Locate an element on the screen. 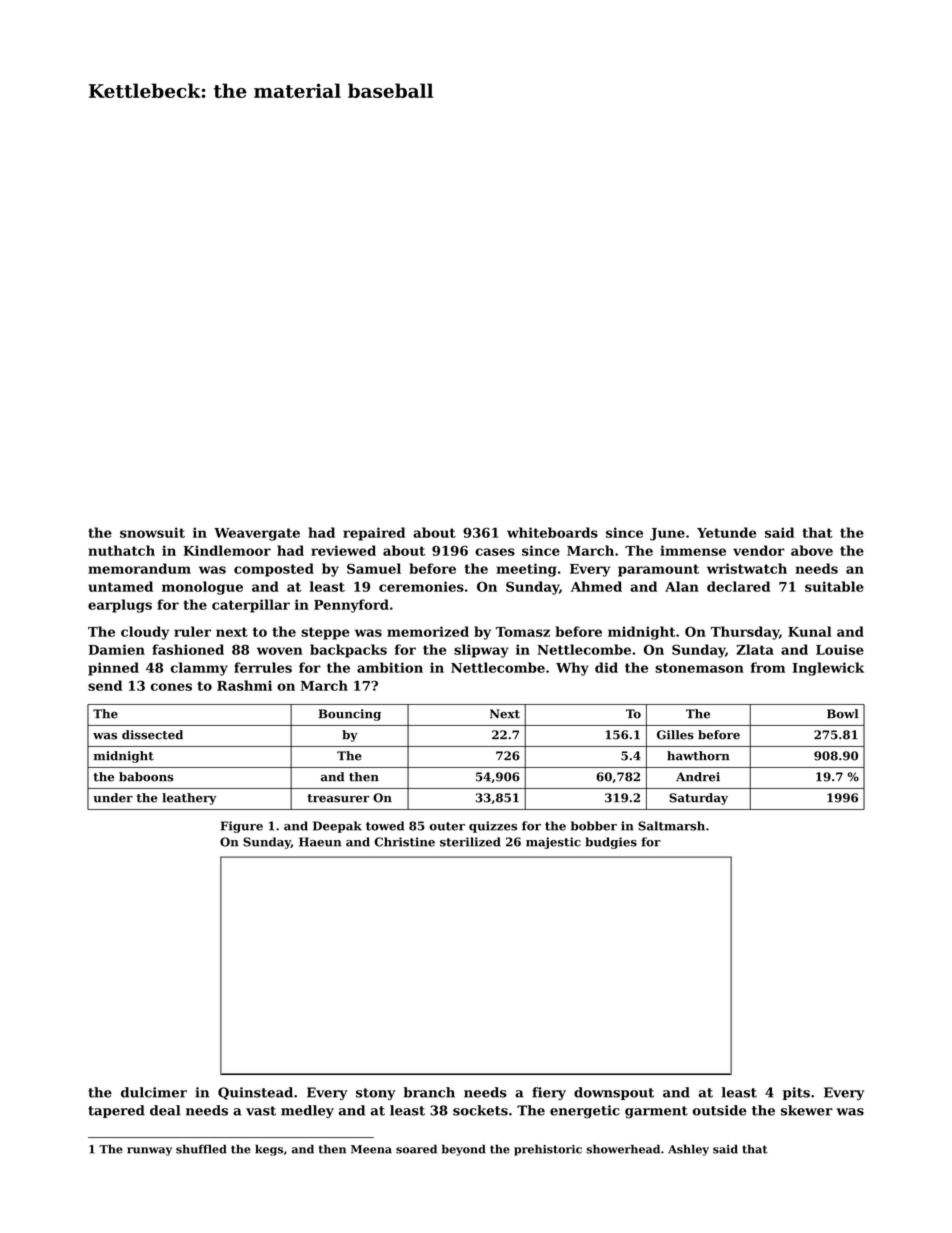 Image resolution: width=952 pixels, height=1233 pixels. snowsuit is located at coordinates (152, 532).
